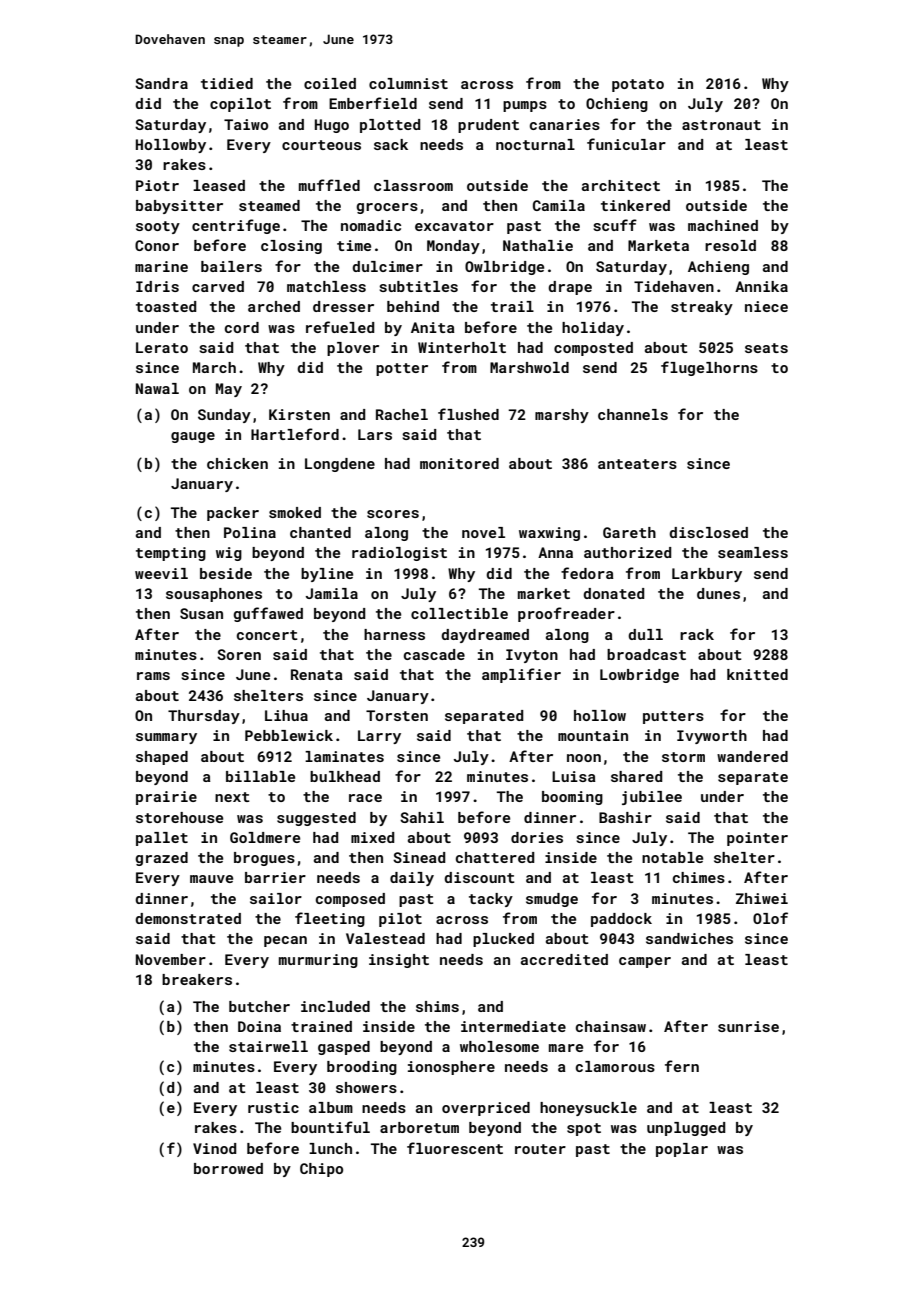  What do you see at coordinates (721, 125) in the screenshot?
I see `astronaut` at bounding box center [721, 125].
